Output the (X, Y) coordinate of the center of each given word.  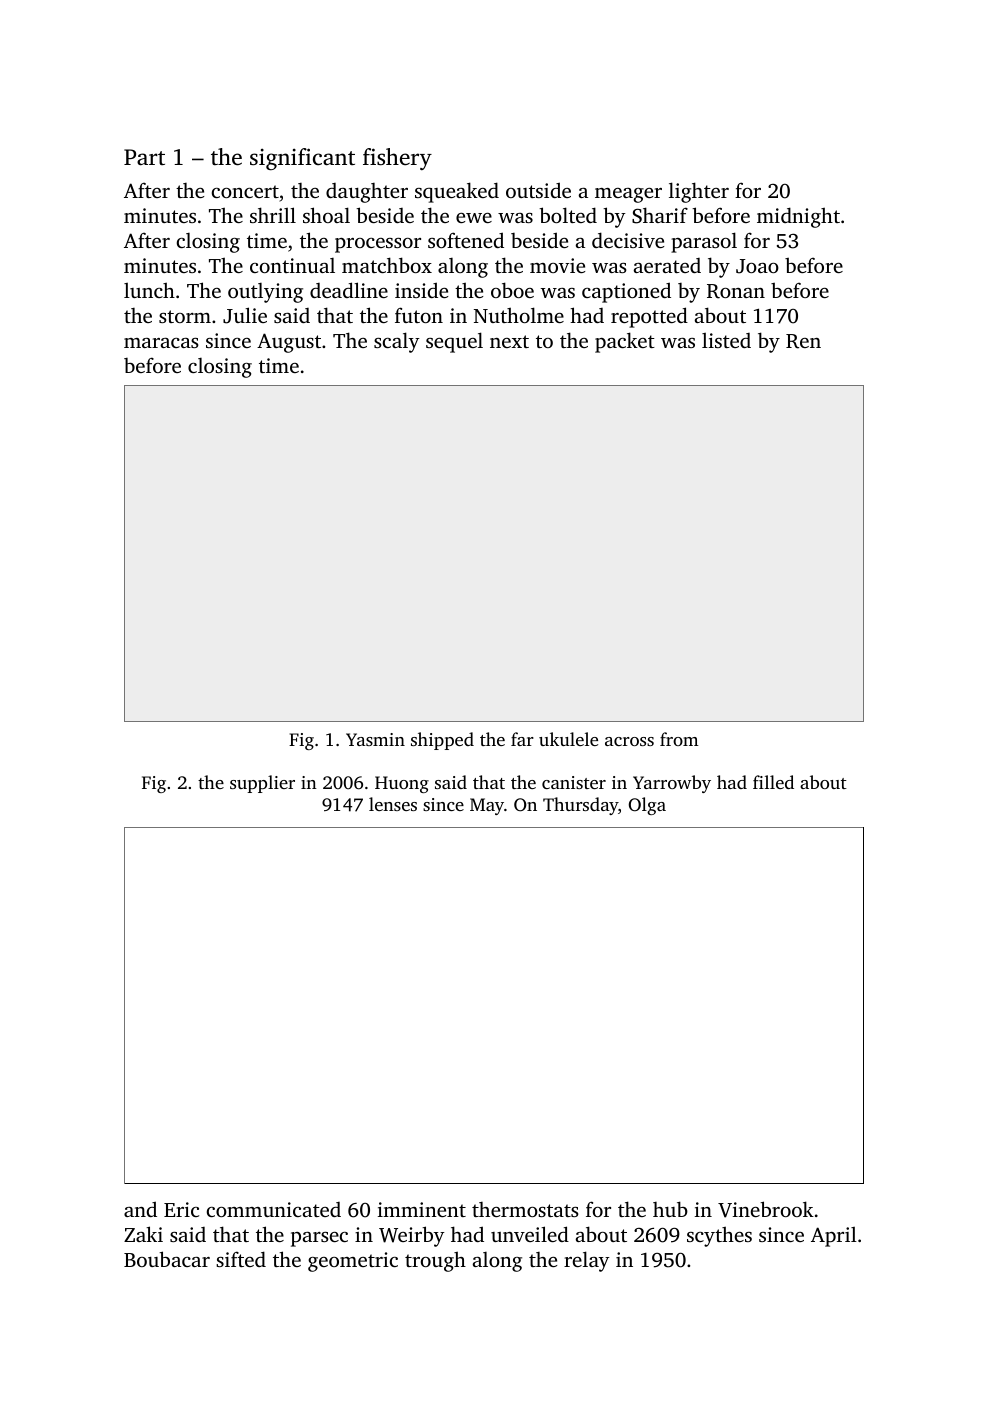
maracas (161, 343)
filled (773, 782)
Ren (803, 341)
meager (628, 195)
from (679, 739)
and (140, 1209)
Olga (647, 806)
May (487, 806)
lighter (699, 192)
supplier (262, 784)
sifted (241, 1259)
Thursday (580, 806)
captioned (626, 292)
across (629, 741)
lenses (393, 804)
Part (144, 157)
